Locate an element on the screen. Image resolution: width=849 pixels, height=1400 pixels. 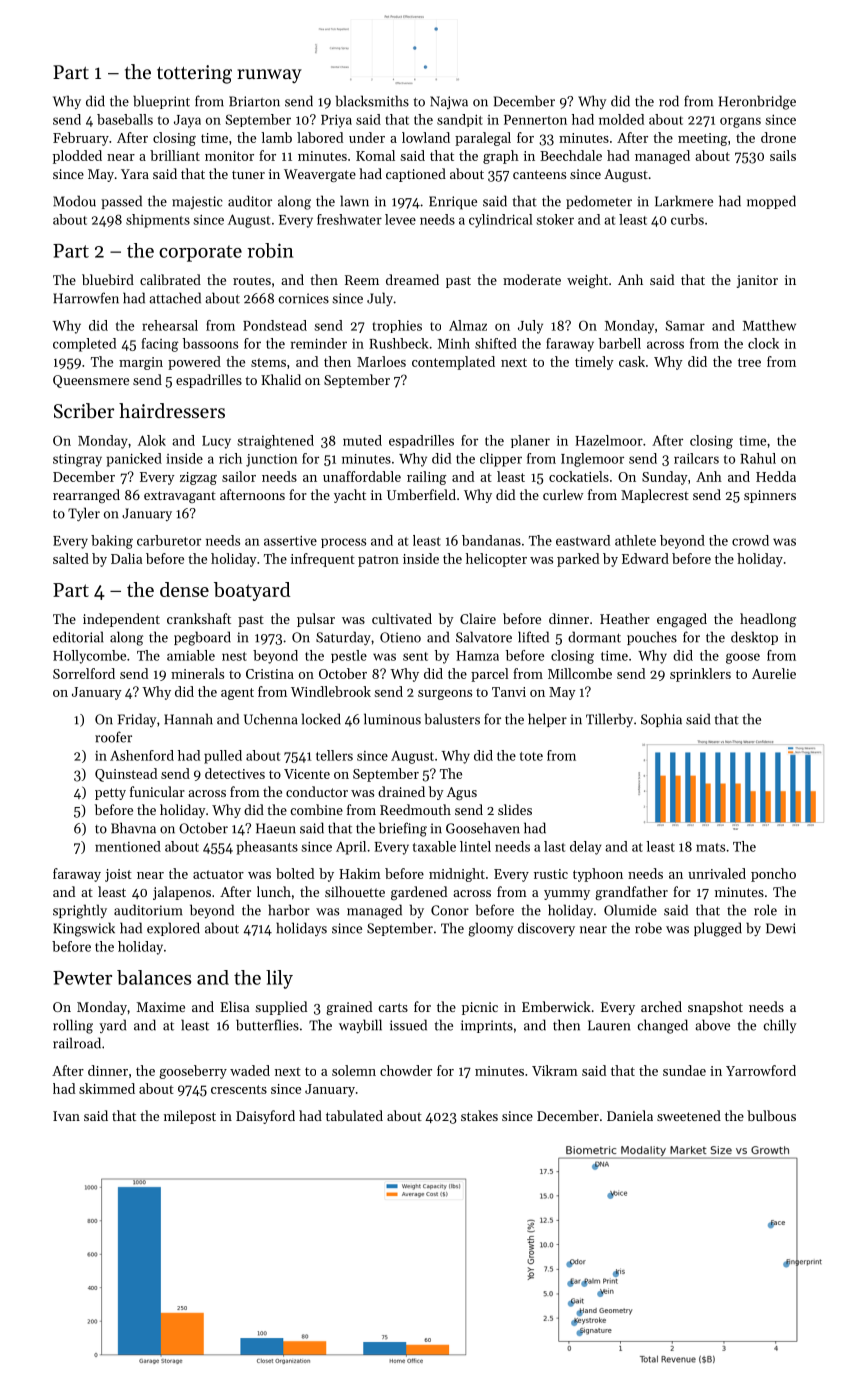
Tyler is located at coordinates (84, 514).
